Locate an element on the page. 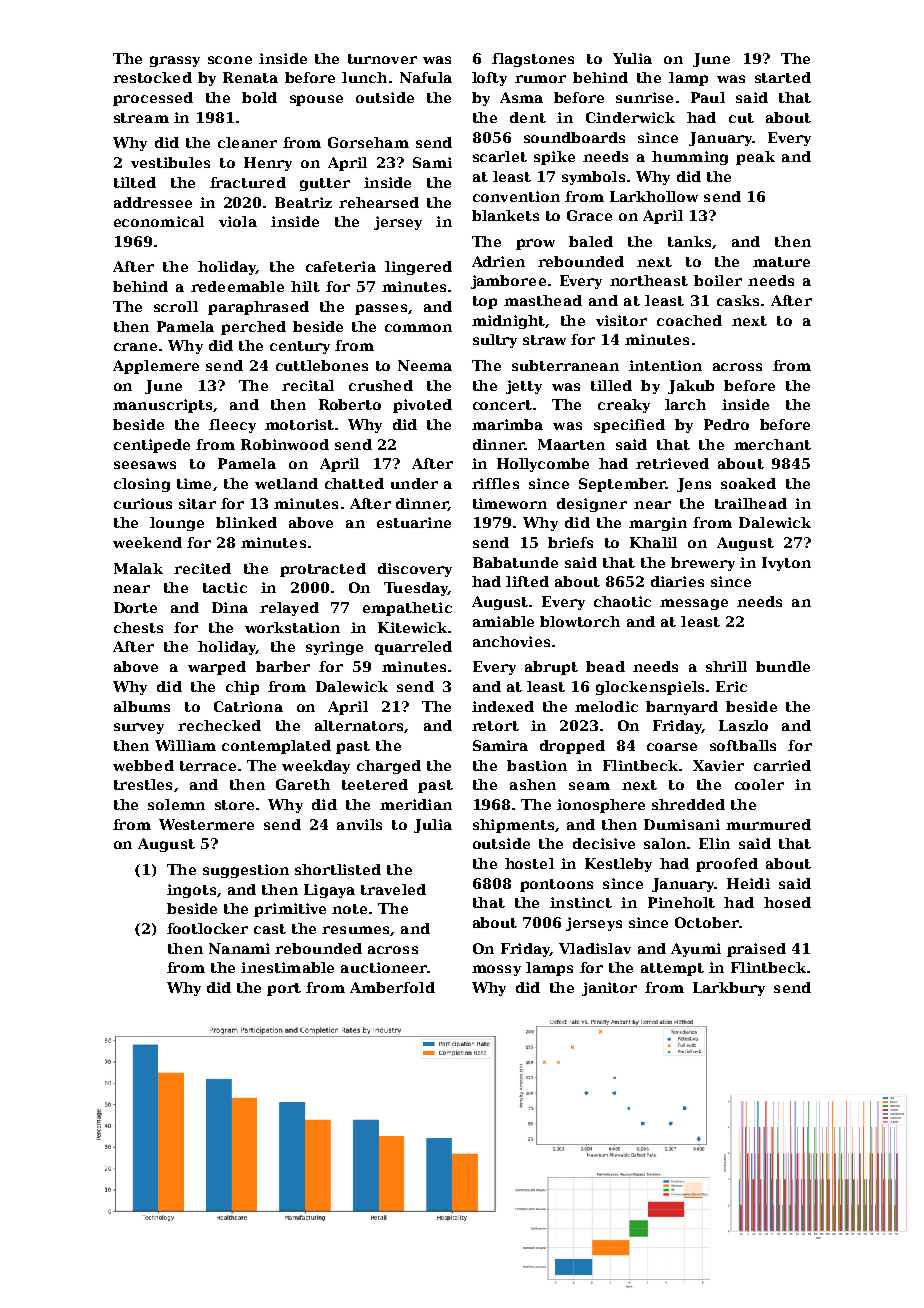  shortlisted is located at coordinates (338, 869).
